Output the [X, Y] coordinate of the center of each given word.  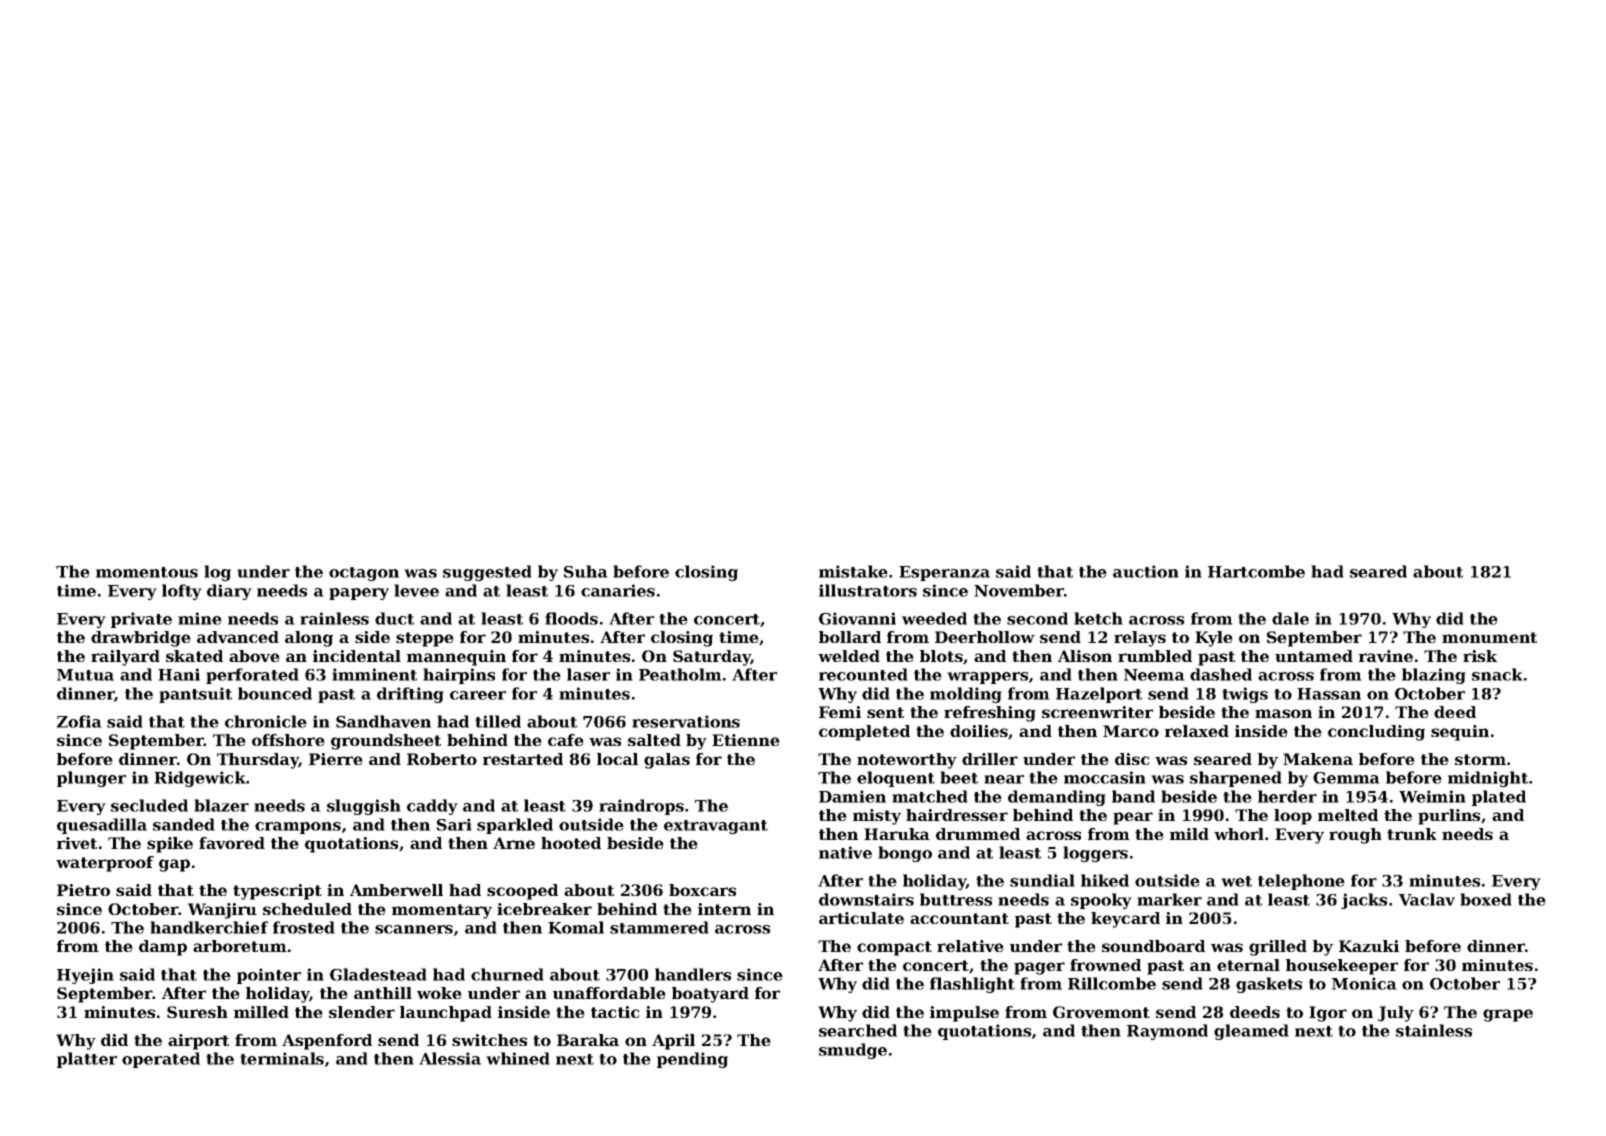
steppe [425, 639]
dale [1290, 618]
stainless [1434, 1030]
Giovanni [857, 618]
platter [87, 1060]
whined [518, 1058]
